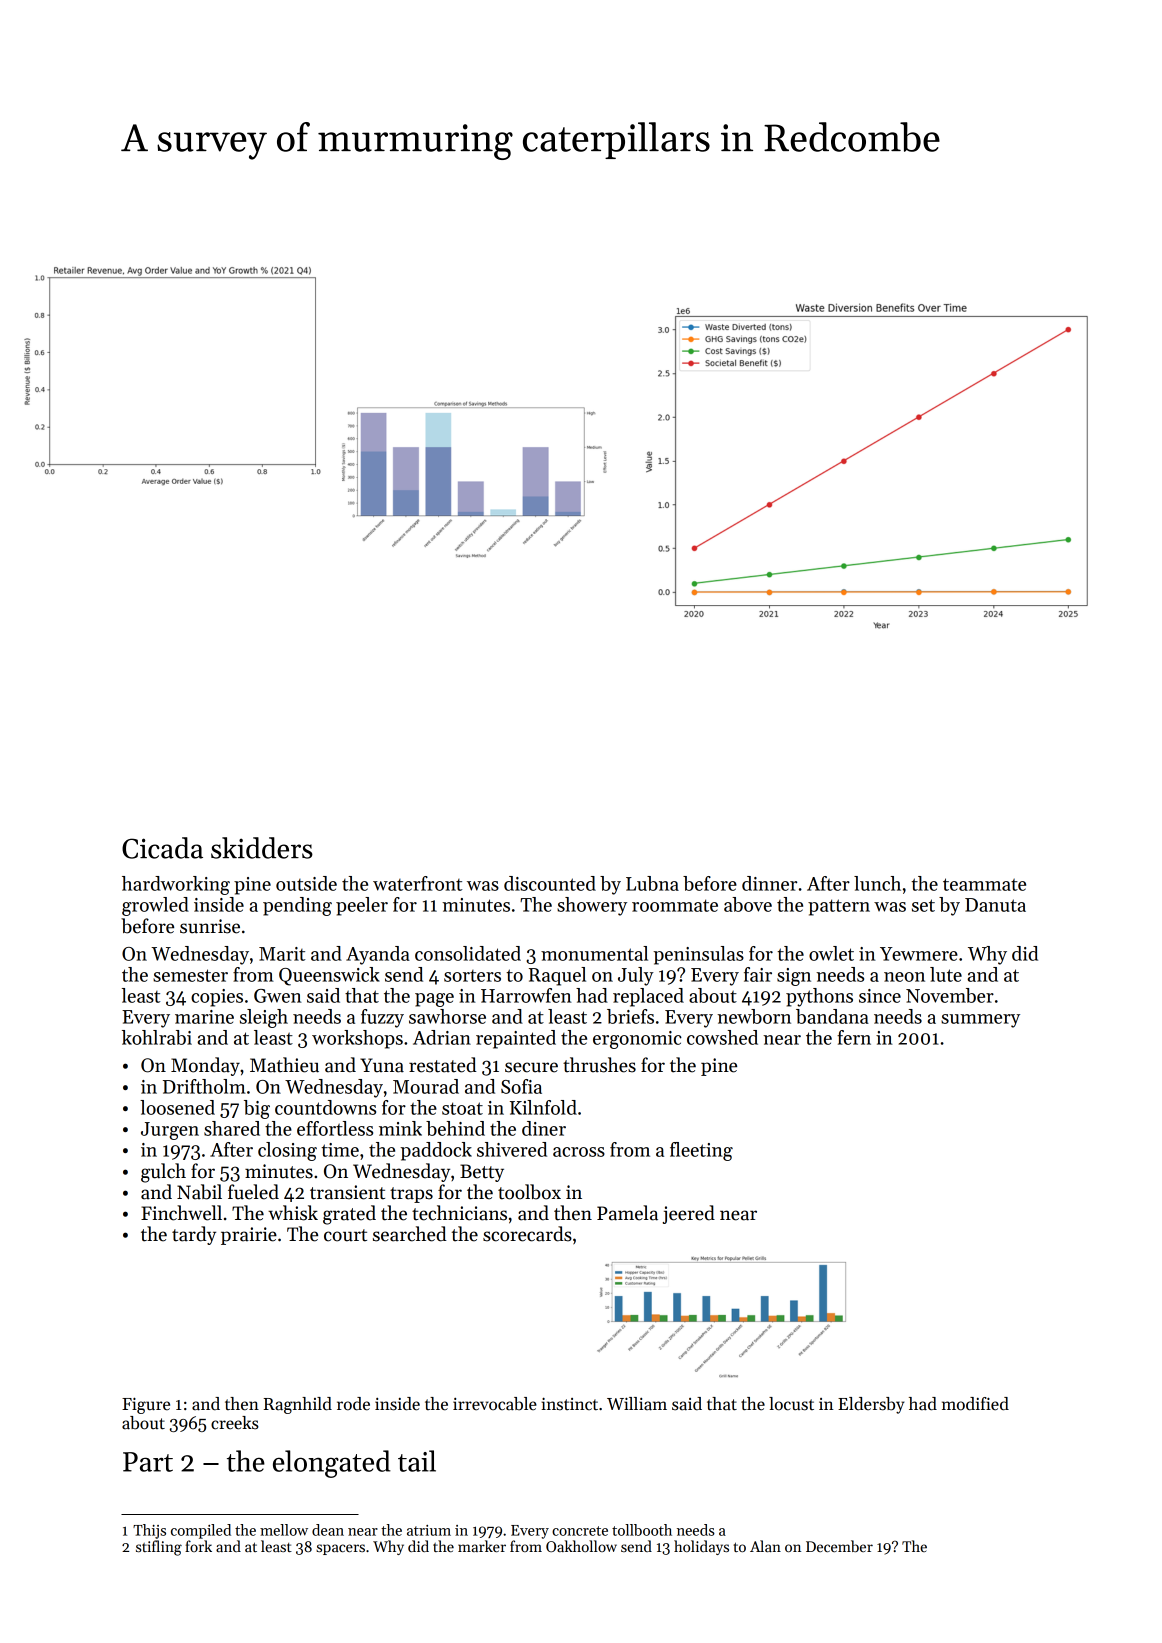 The image size is (1162, 1643). Describe the element at coordinates (569, 1404) in the document. I see `instinct` at that location.
